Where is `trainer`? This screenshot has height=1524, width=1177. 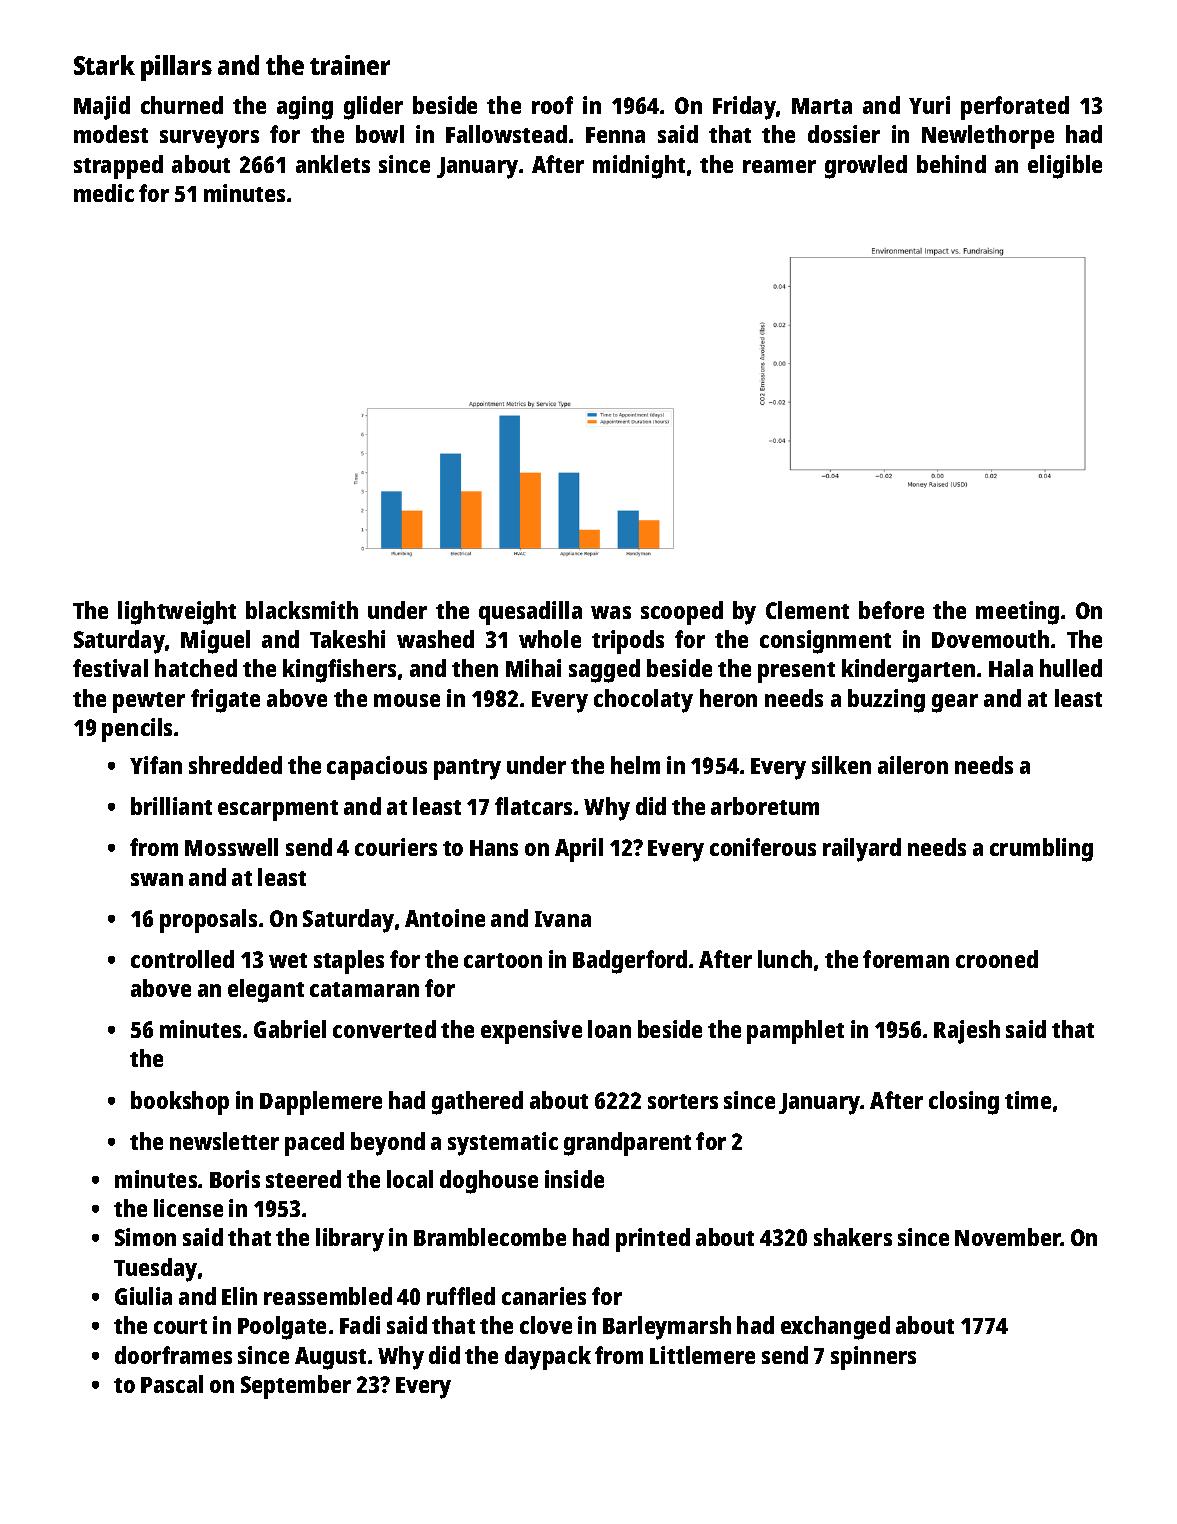 trainer is located at coordinates (350, 65).
